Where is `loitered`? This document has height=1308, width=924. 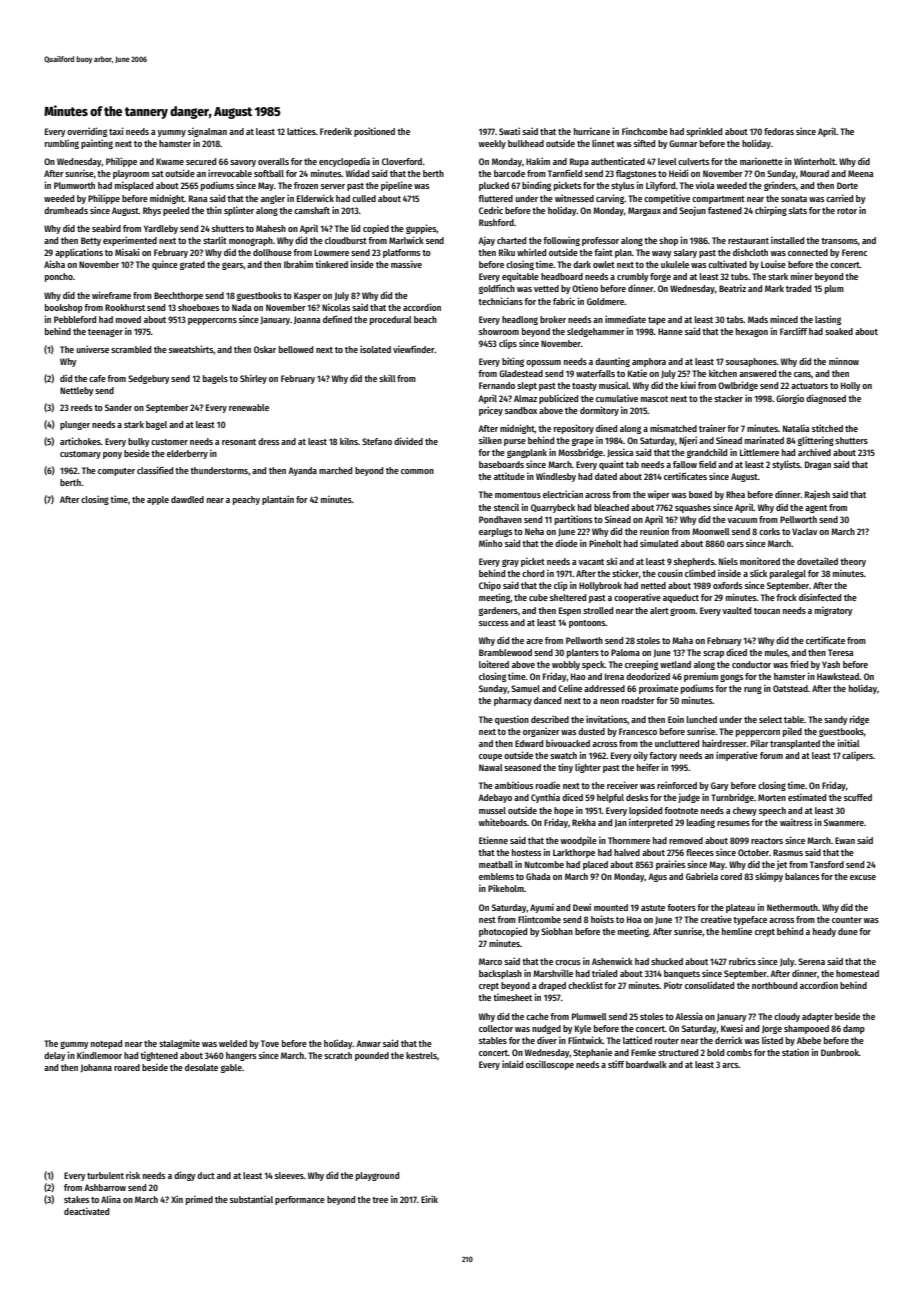
loitered is located at coordinates (494, 664).
